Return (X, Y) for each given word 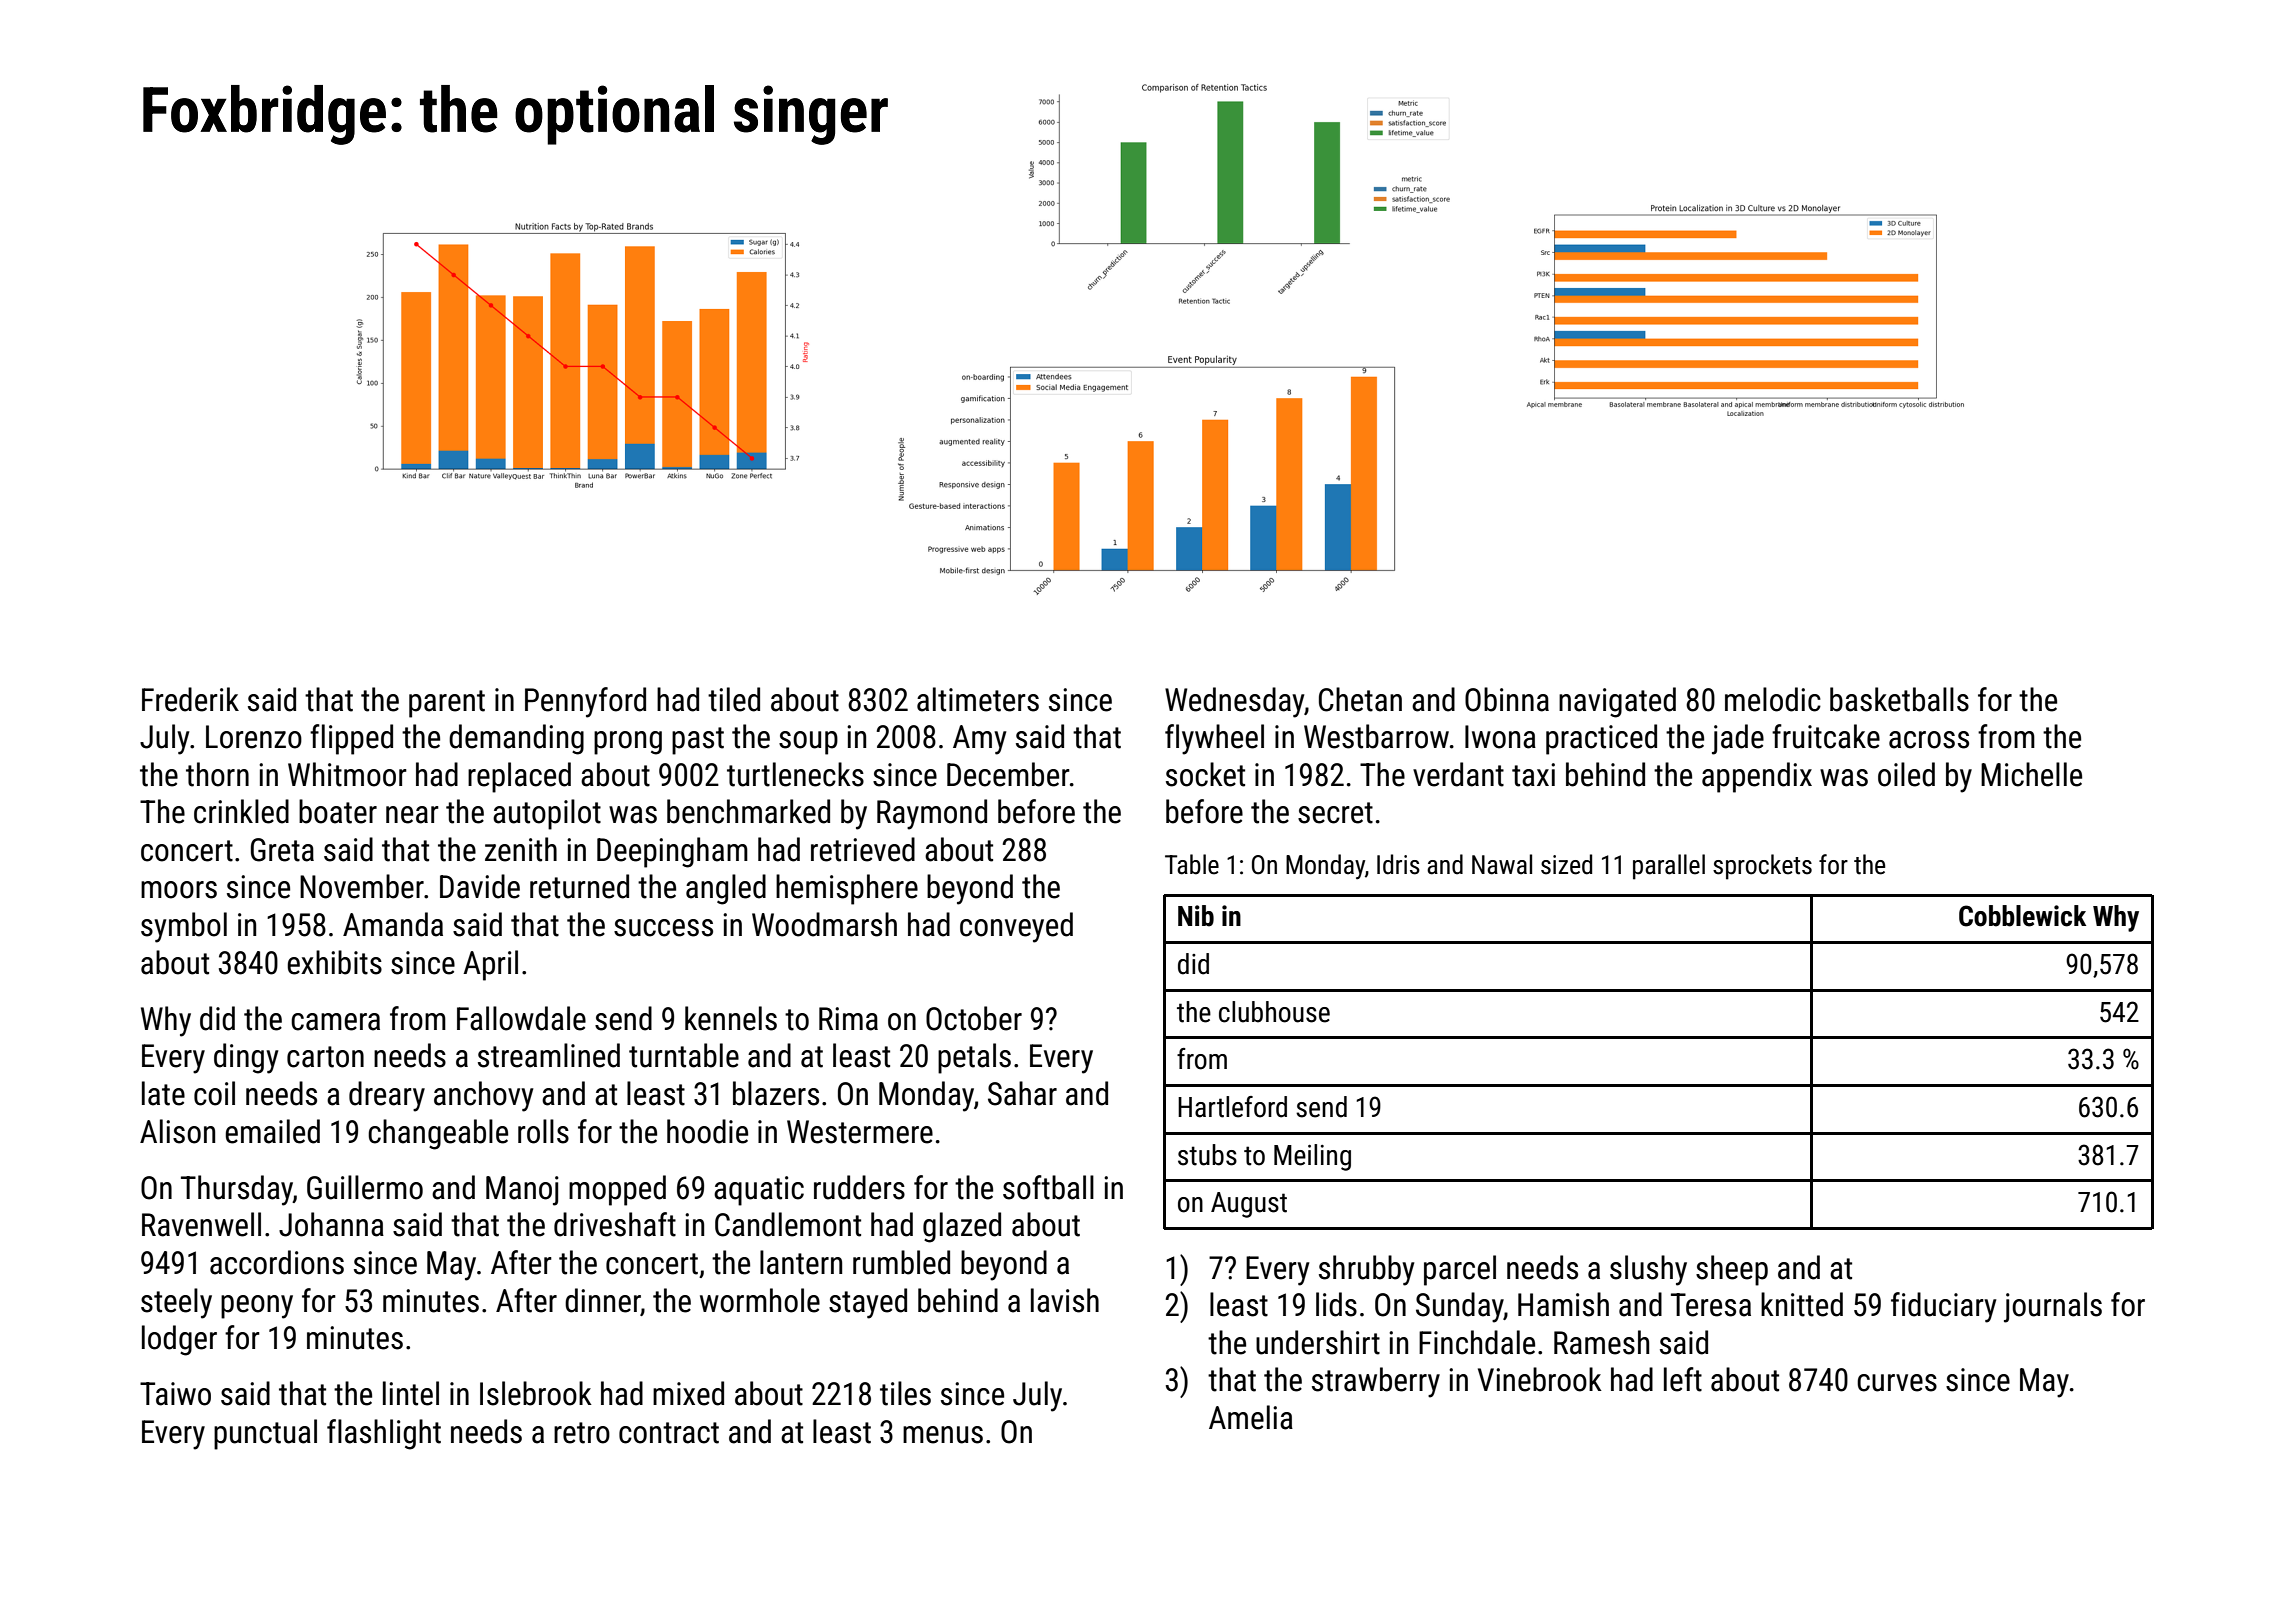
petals (974, 1058)
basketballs (1899, 699)
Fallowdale (521, 1018)
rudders (859, 1187)
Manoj (522, 1191)
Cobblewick (2022, 916)
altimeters (978, 699)
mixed (688, 1393)
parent (447, 704)
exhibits (334, 962)
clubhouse (1274, 1012)
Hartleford (1232, 1107)
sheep (1732, 1270)
